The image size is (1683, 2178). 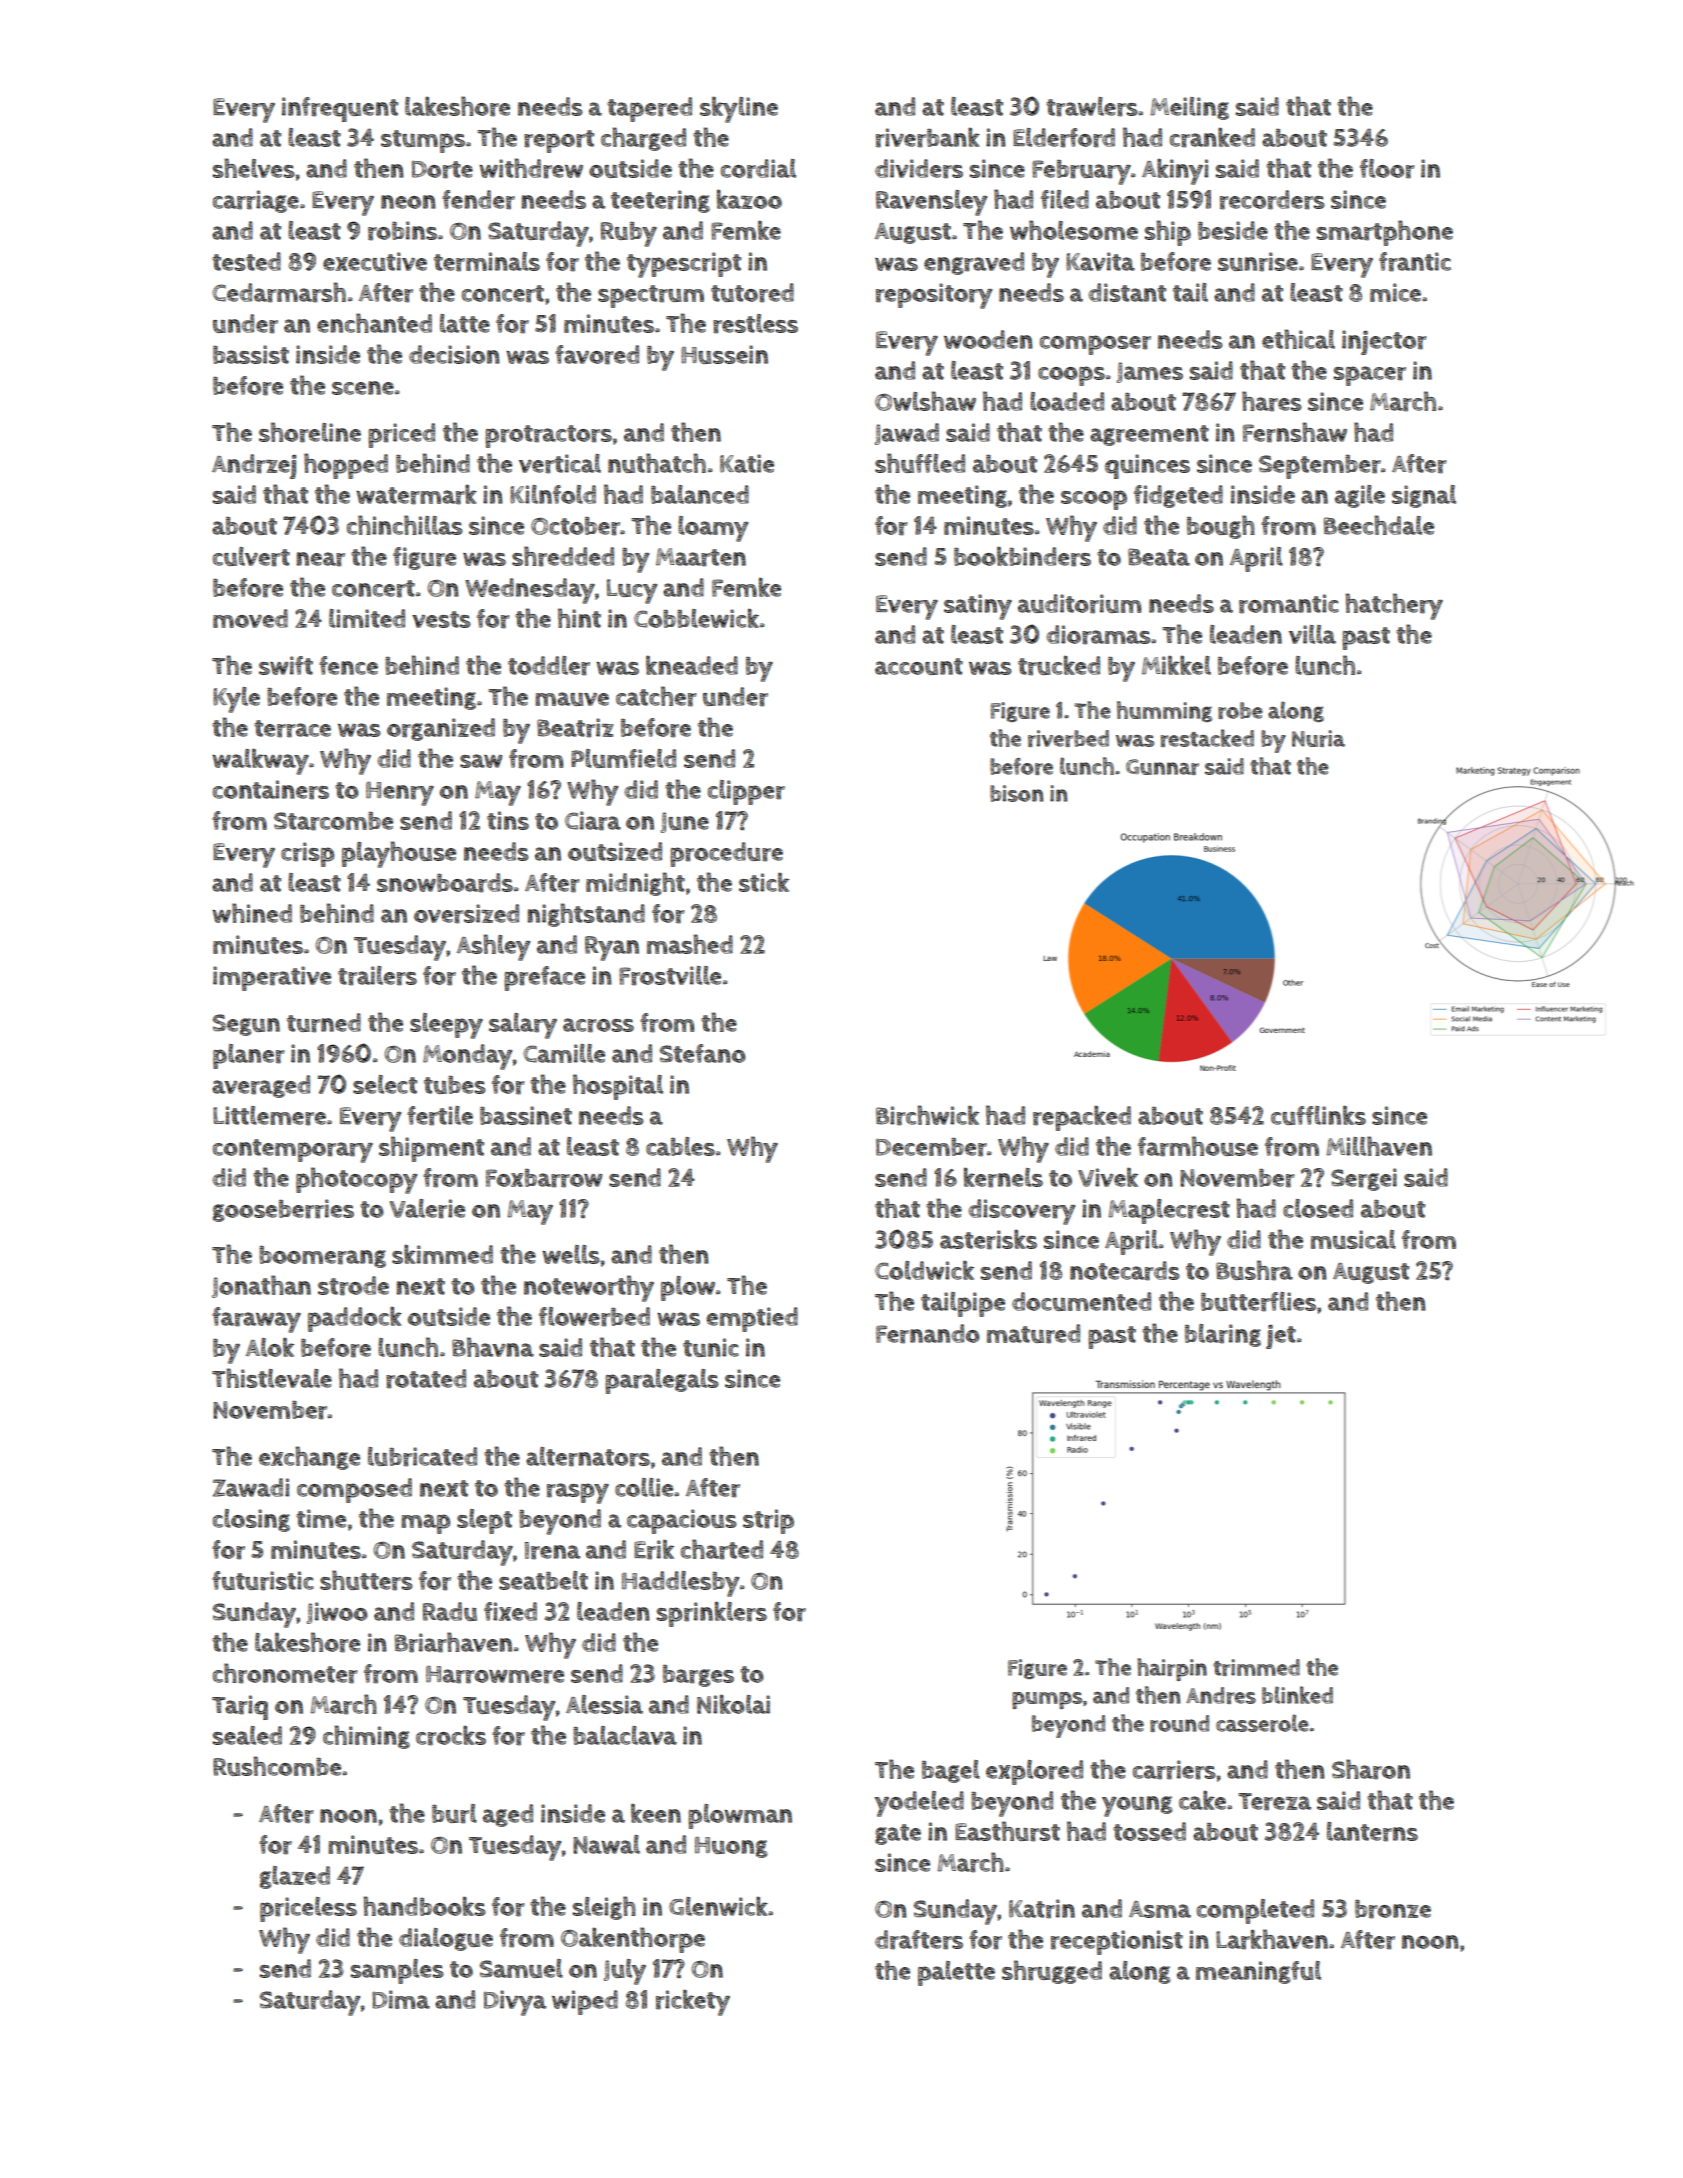 What do you see at coordinates (1318, 738) in the page?
I see `Nuria` at bounding box center [1318, 738].
